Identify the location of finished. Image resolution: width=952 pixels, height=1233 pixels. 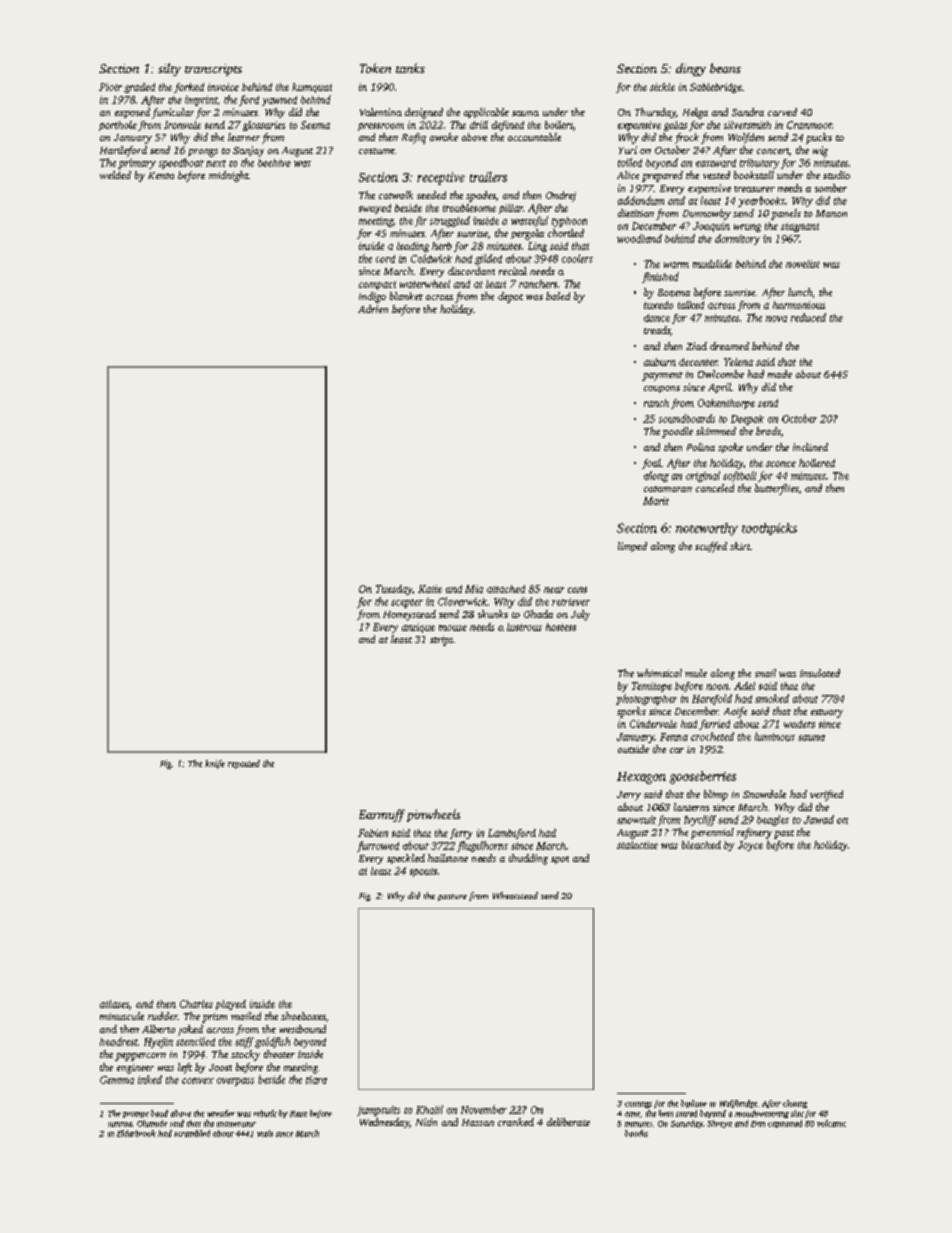
(660, 277).
